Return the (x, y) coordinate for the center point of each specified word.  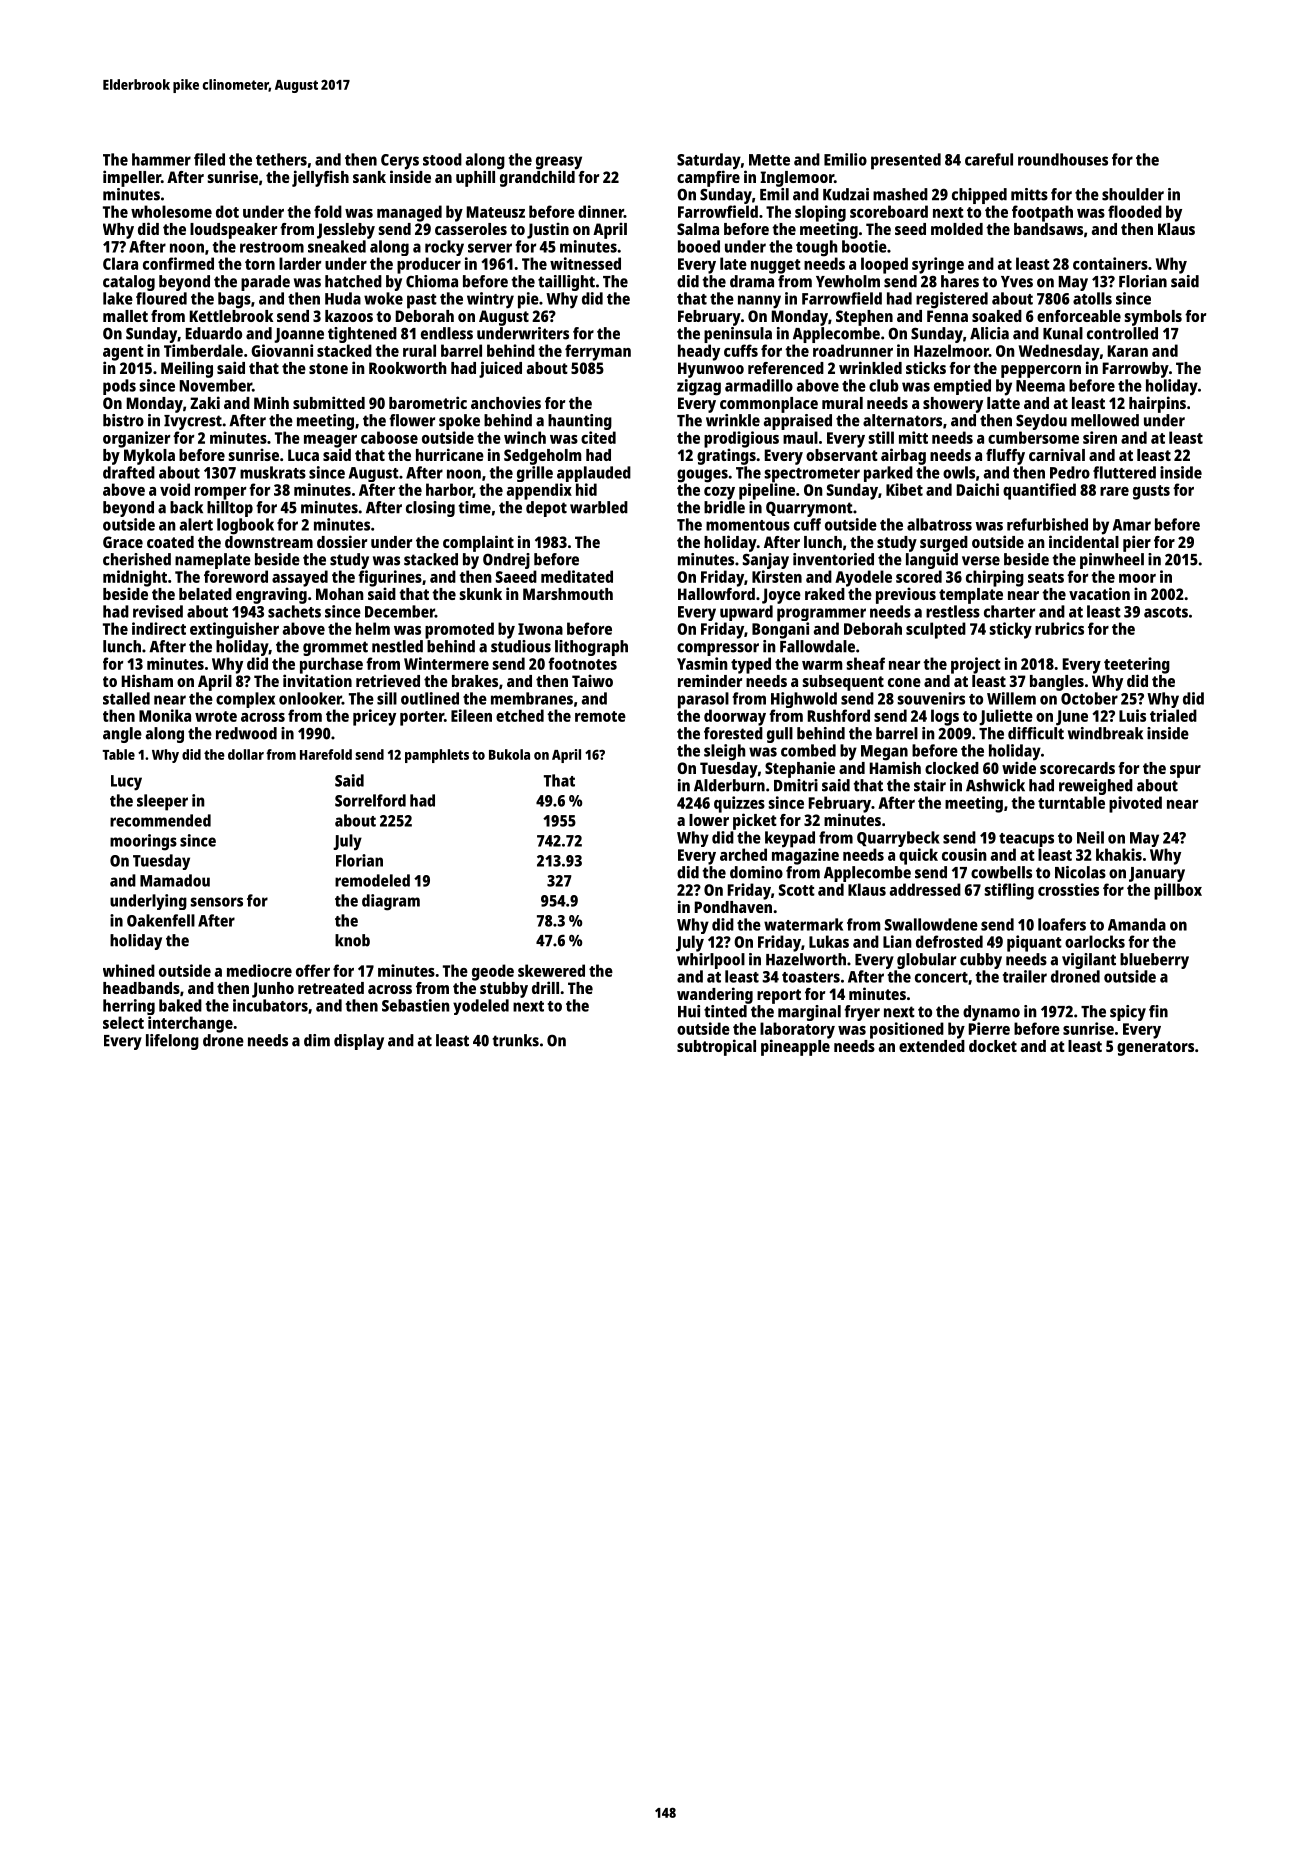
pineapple (795, 1047)
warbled (599, 507)
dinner (601, 211)
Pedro (1070, 472)
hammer (161, 159)
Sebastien (416, 1005)
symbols (1153, 318)
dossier (342, 541)
